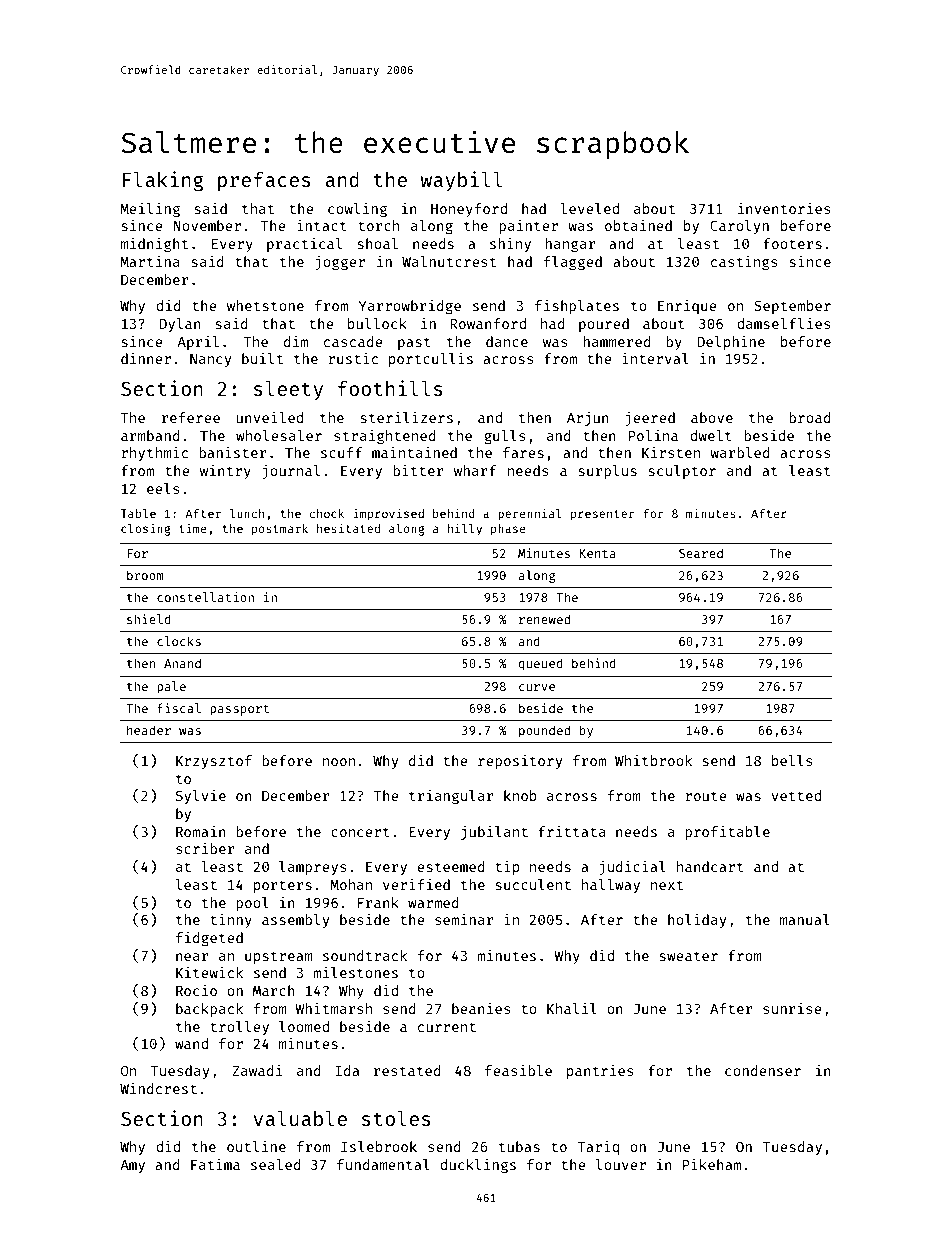 This screenshot has height=1233, width=952. Describe the element at coordinates (621, 1164) in the screenshot. I see `louver` at that location.
